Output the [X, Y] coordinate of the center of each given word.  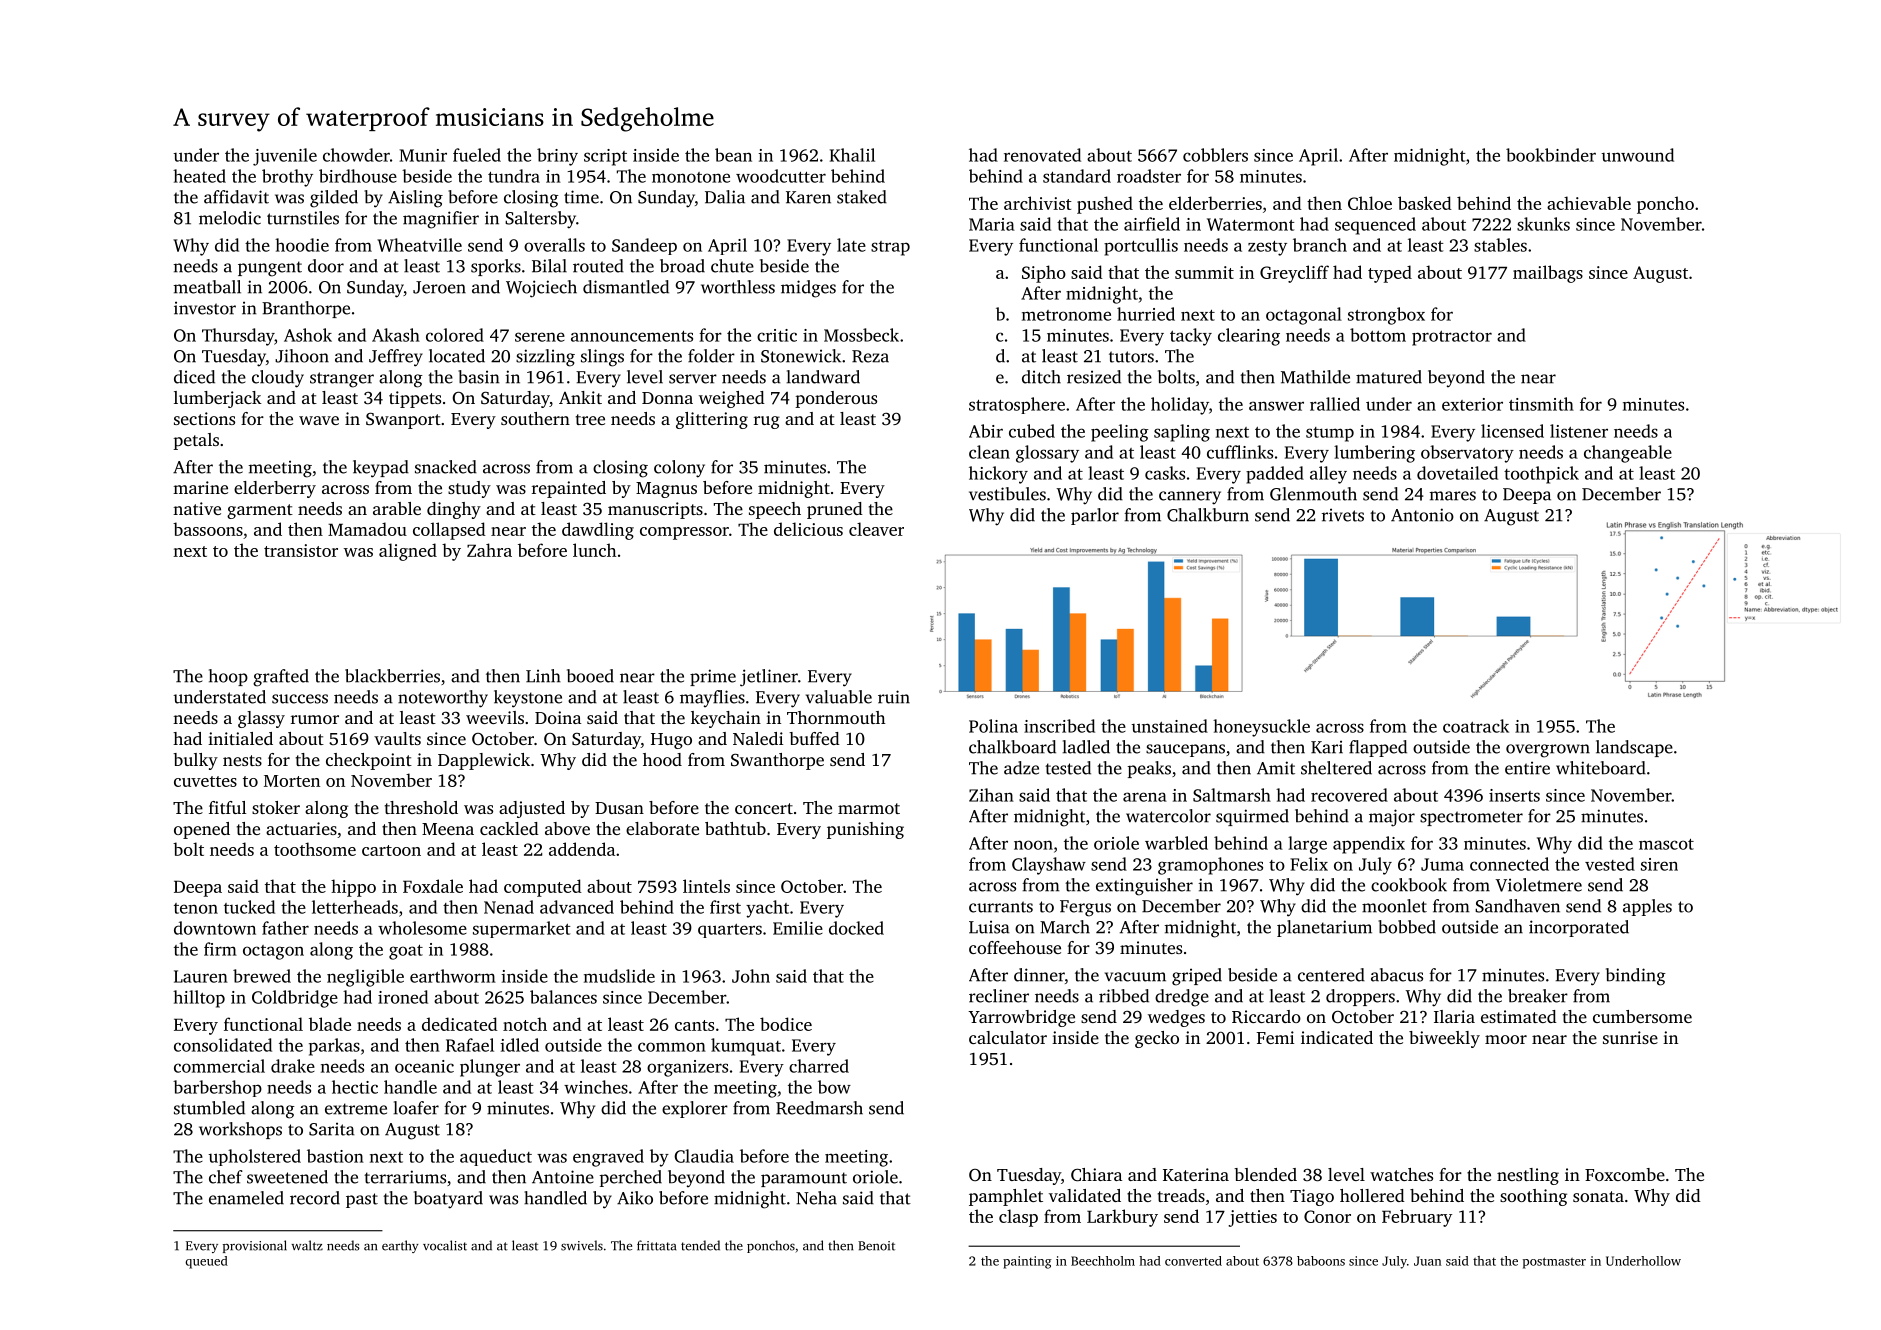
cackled [509, 828]
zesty [1267, 248]
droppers [1360, 997]
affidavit [236, 197]
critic [777, 335]
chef [226, 1177]
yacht [767, 909]
